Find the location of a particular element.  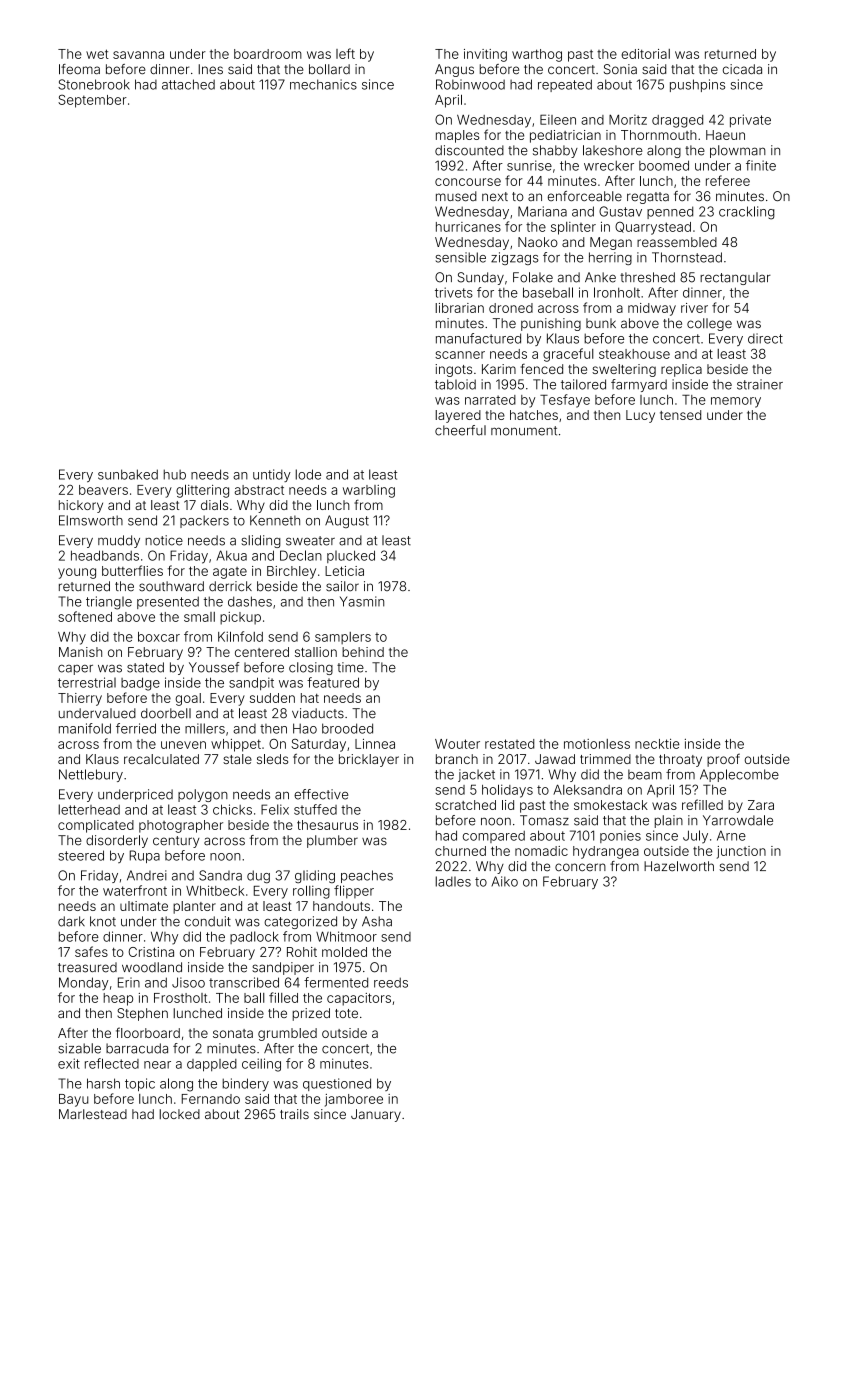

young is located at coordinates (77, 573).
